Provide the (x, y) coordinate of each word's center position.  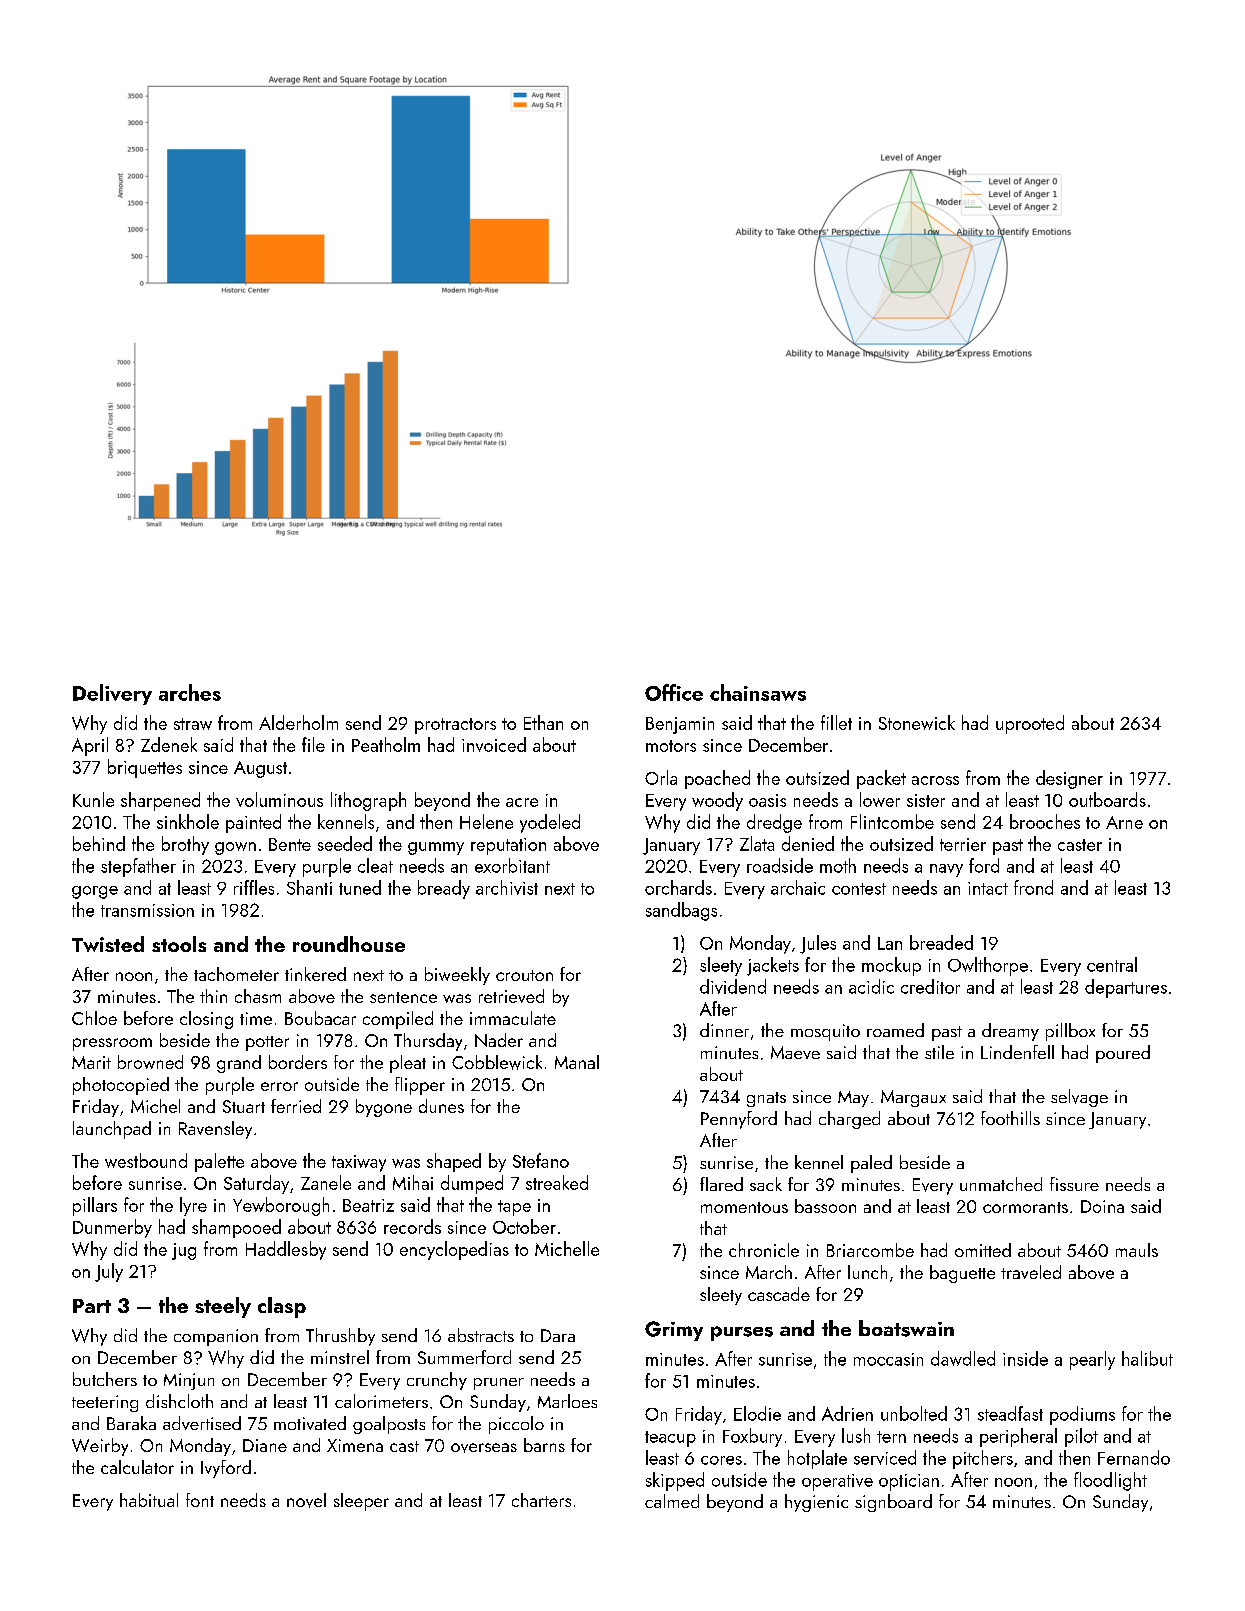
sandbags (681, 911)
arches (190, 692)
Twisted (108, 944)
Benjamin (680, 725)
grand (239, 1064)
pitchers (983, 1459)
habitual (149, 1500)
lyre (193, 1206)
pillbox (1070, 1032)
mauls (1137, 1250)
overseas (484, 1448)
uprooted (1030, 724)
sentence (403, 997)
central (1112, 964)
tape (514, 1208)
